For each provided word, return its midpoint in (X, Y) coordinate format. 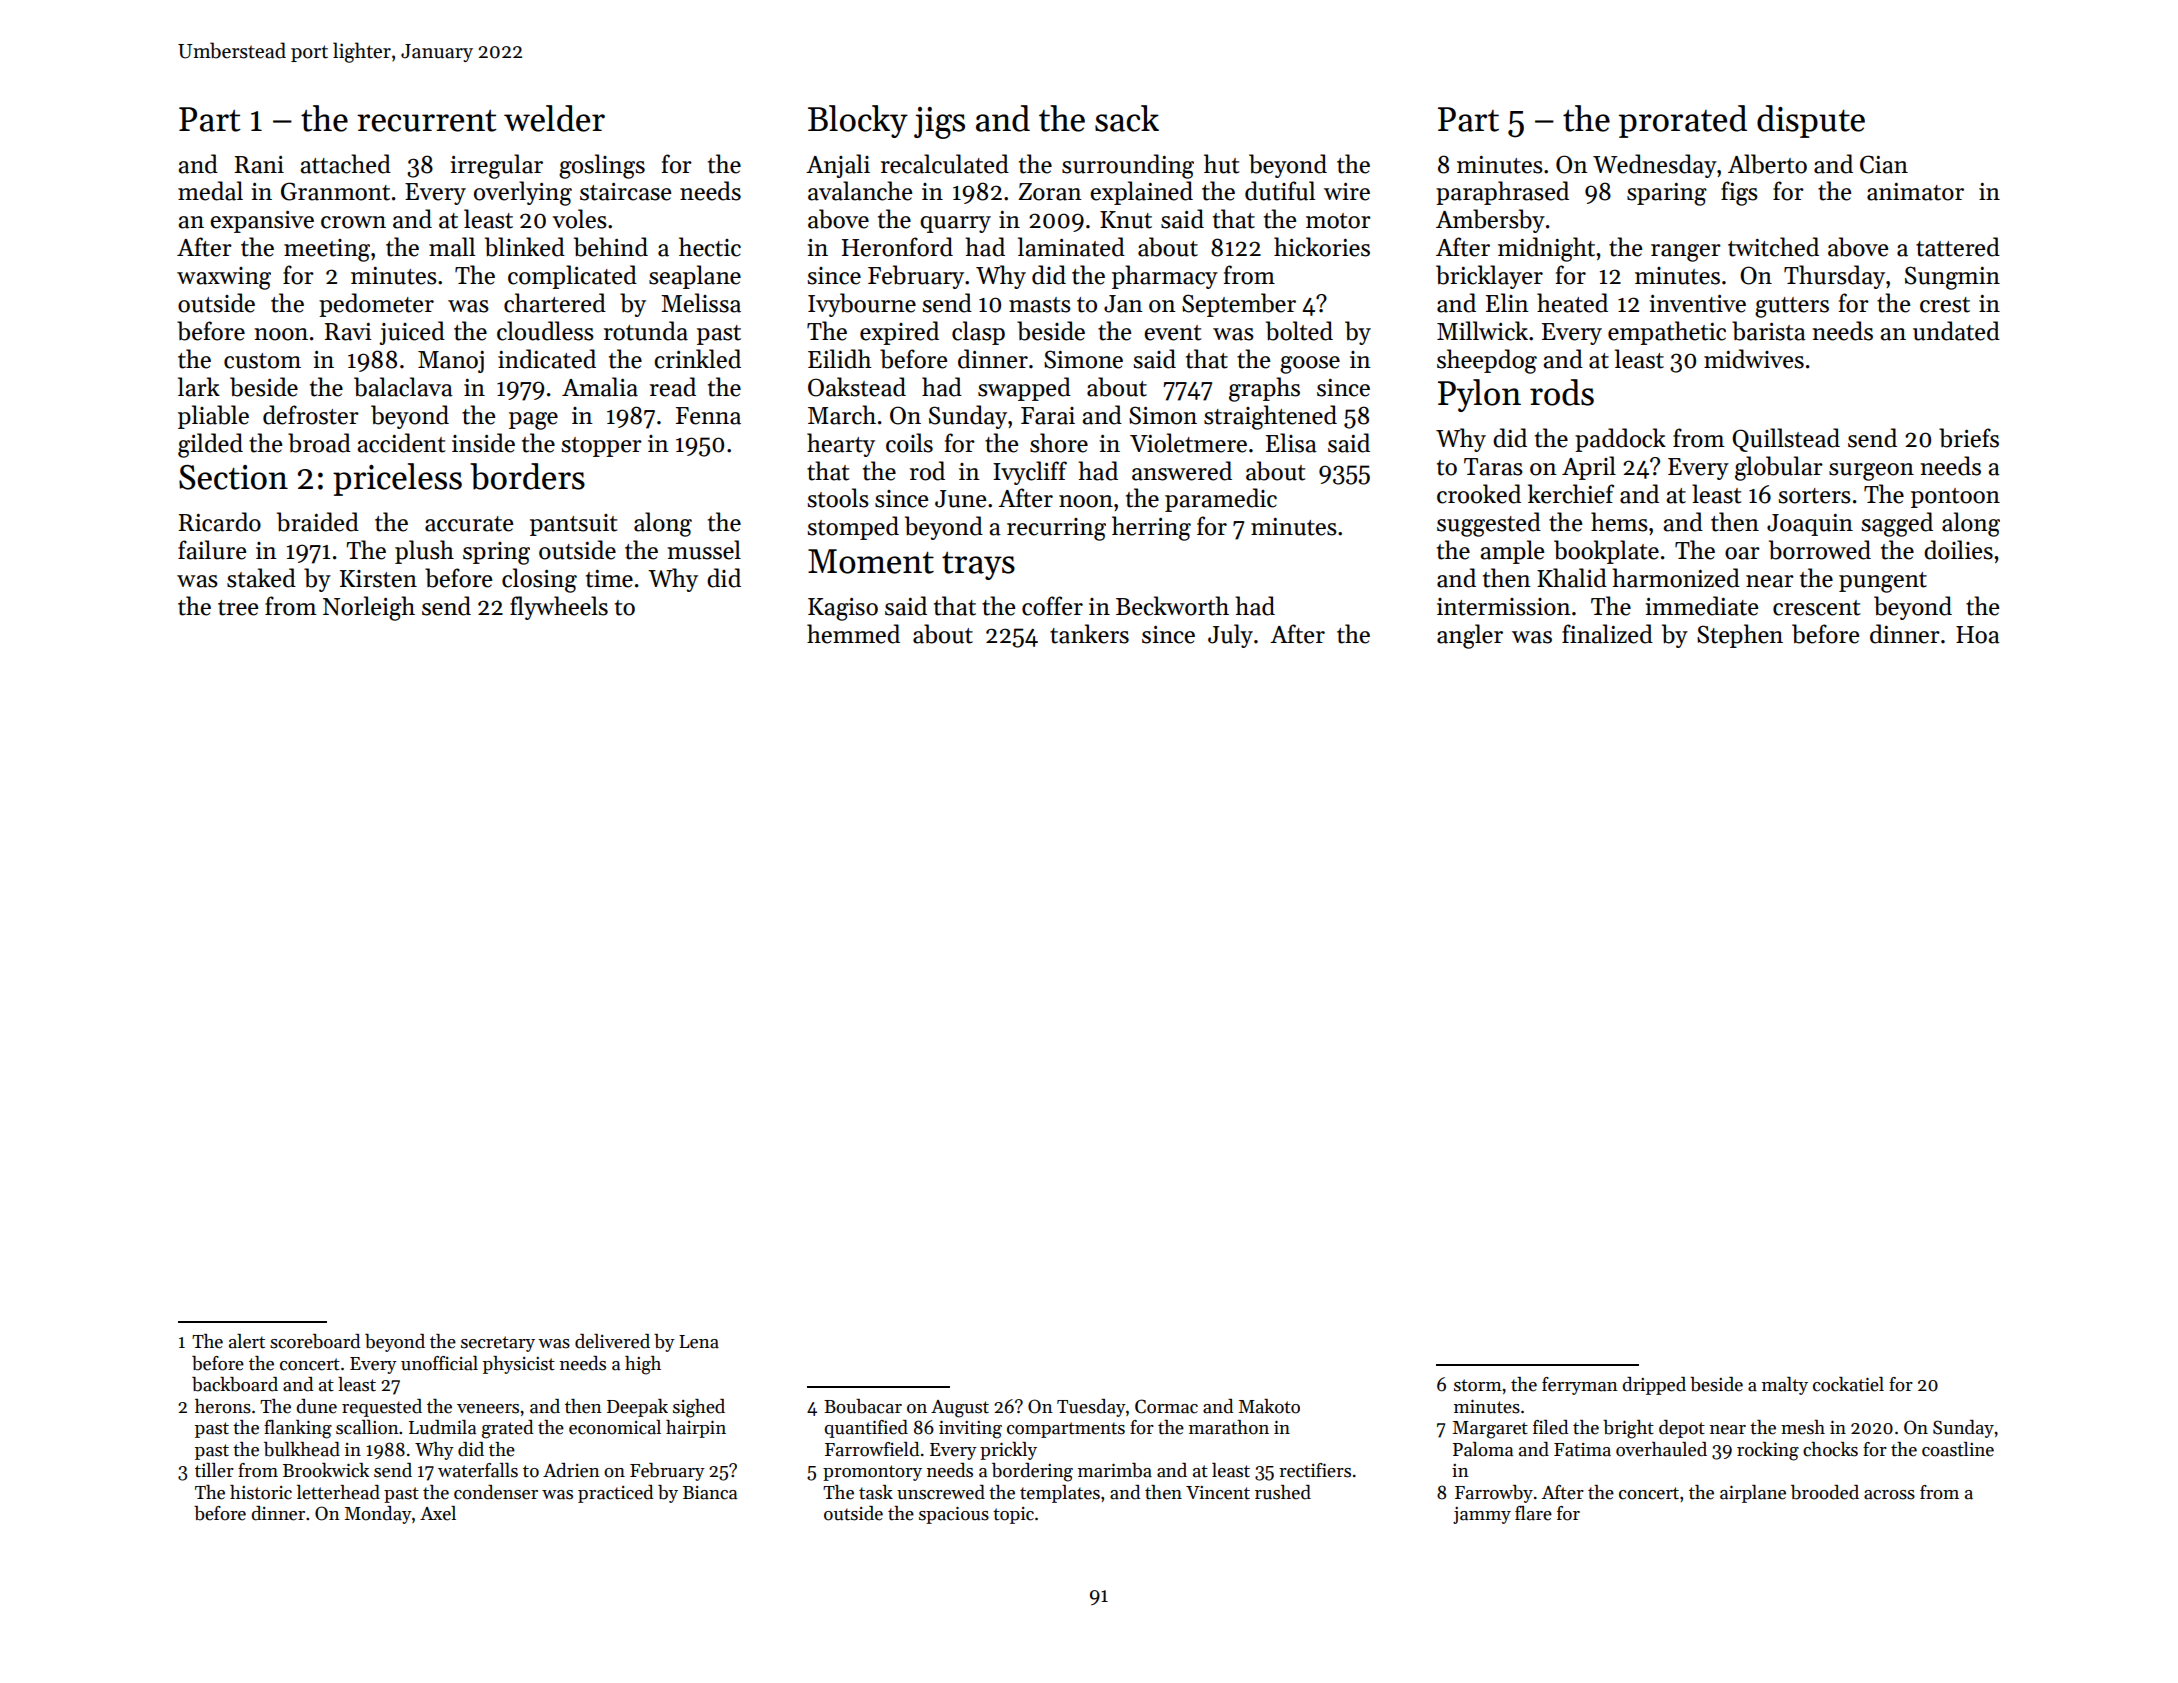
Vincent (1218, 1493)
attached (345, 164)
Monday (378, 1515)
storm (1478, 1385)
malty (1785, 1386)
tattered (1958, 247)
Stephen (1740, 636)
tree (238, 608)
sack (1127, 118)
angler (1470, 636)
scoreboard (315, 1341)
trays (978, 566)
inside (483, 443)
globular (1779, 468)
